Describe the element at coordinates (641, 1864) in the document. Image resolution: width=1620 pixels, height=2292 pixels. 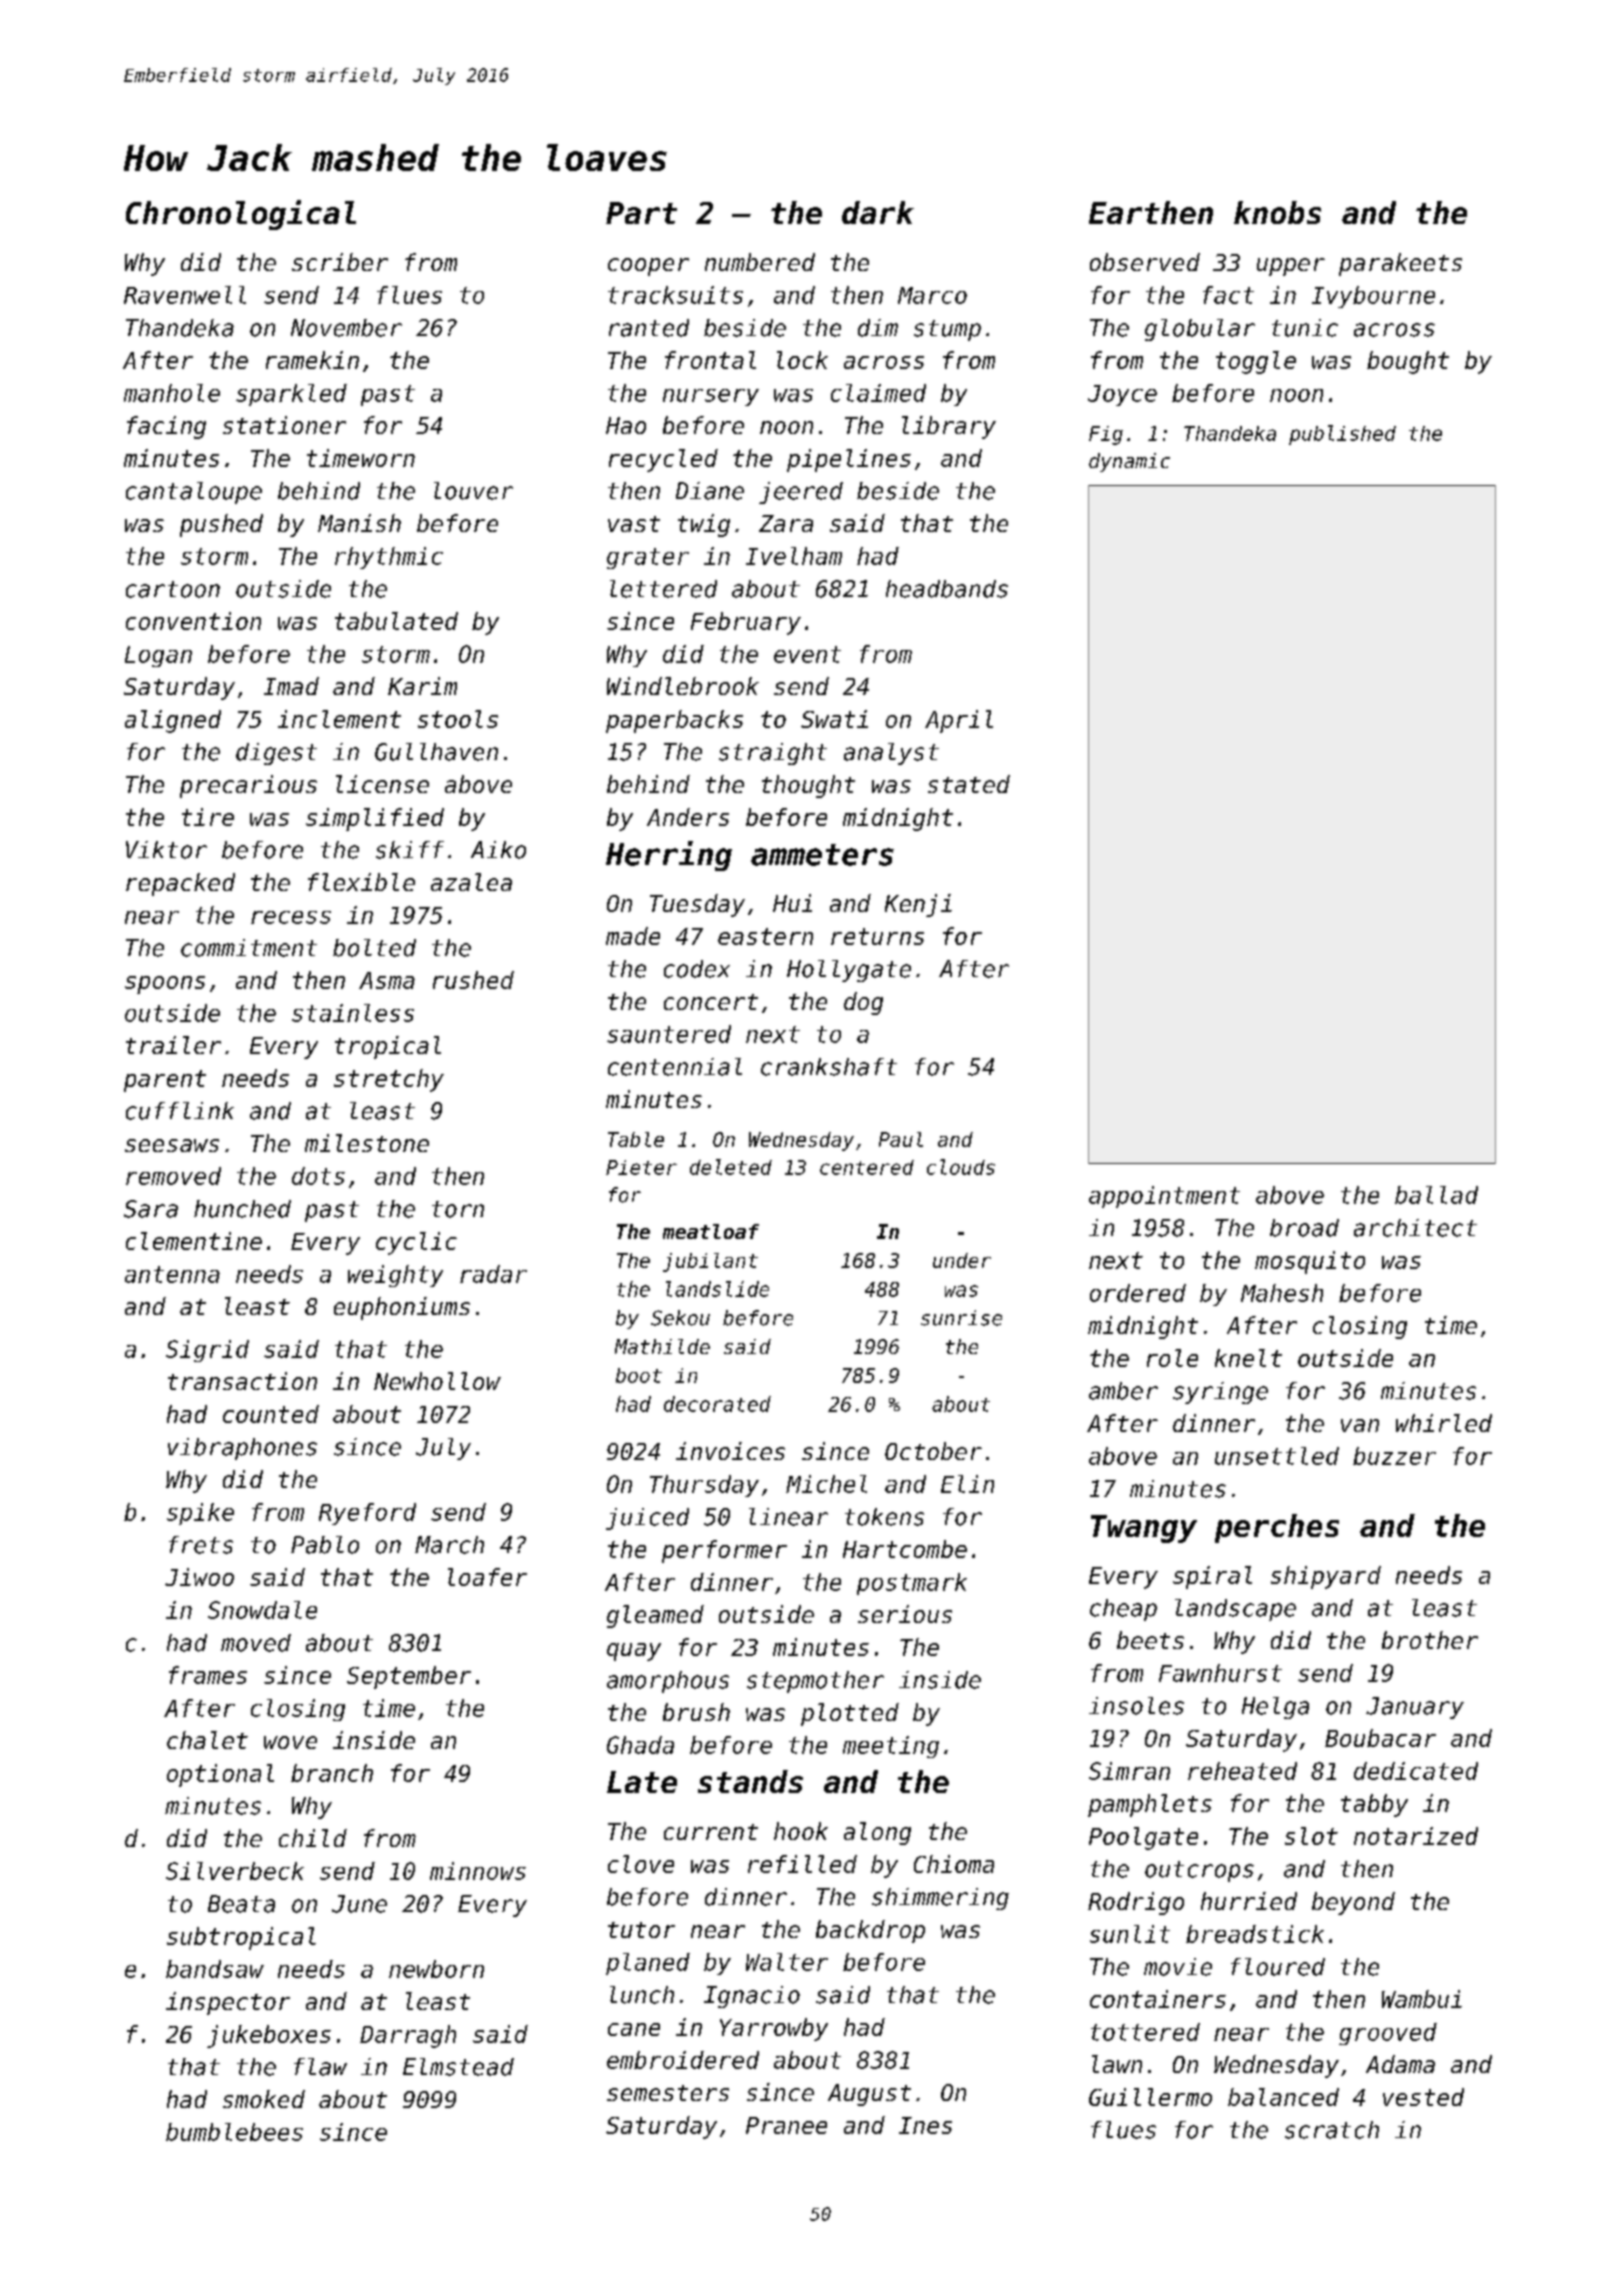
I see `clove` at that location.
